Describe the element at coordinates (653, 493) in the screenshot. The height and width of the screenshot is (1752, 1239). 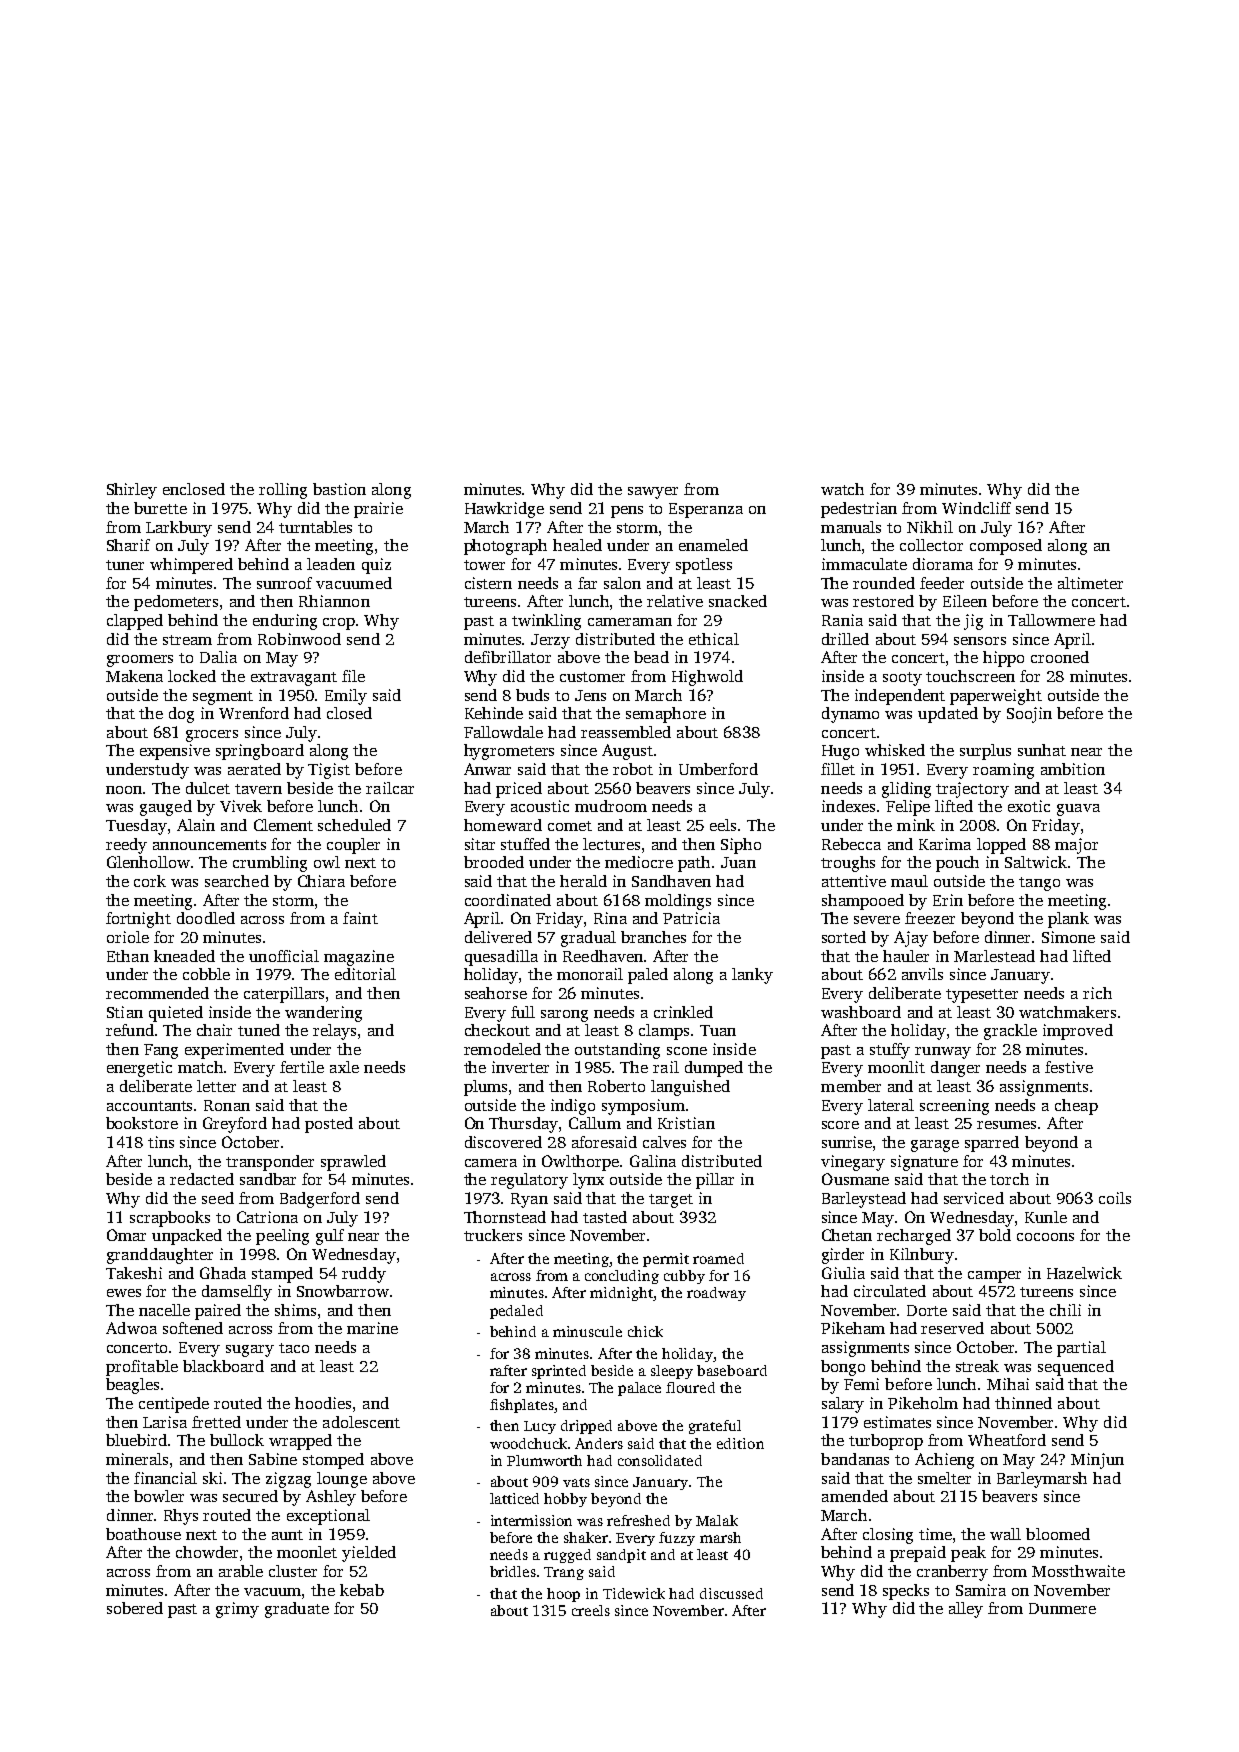
I see `sawyer` at that location.
